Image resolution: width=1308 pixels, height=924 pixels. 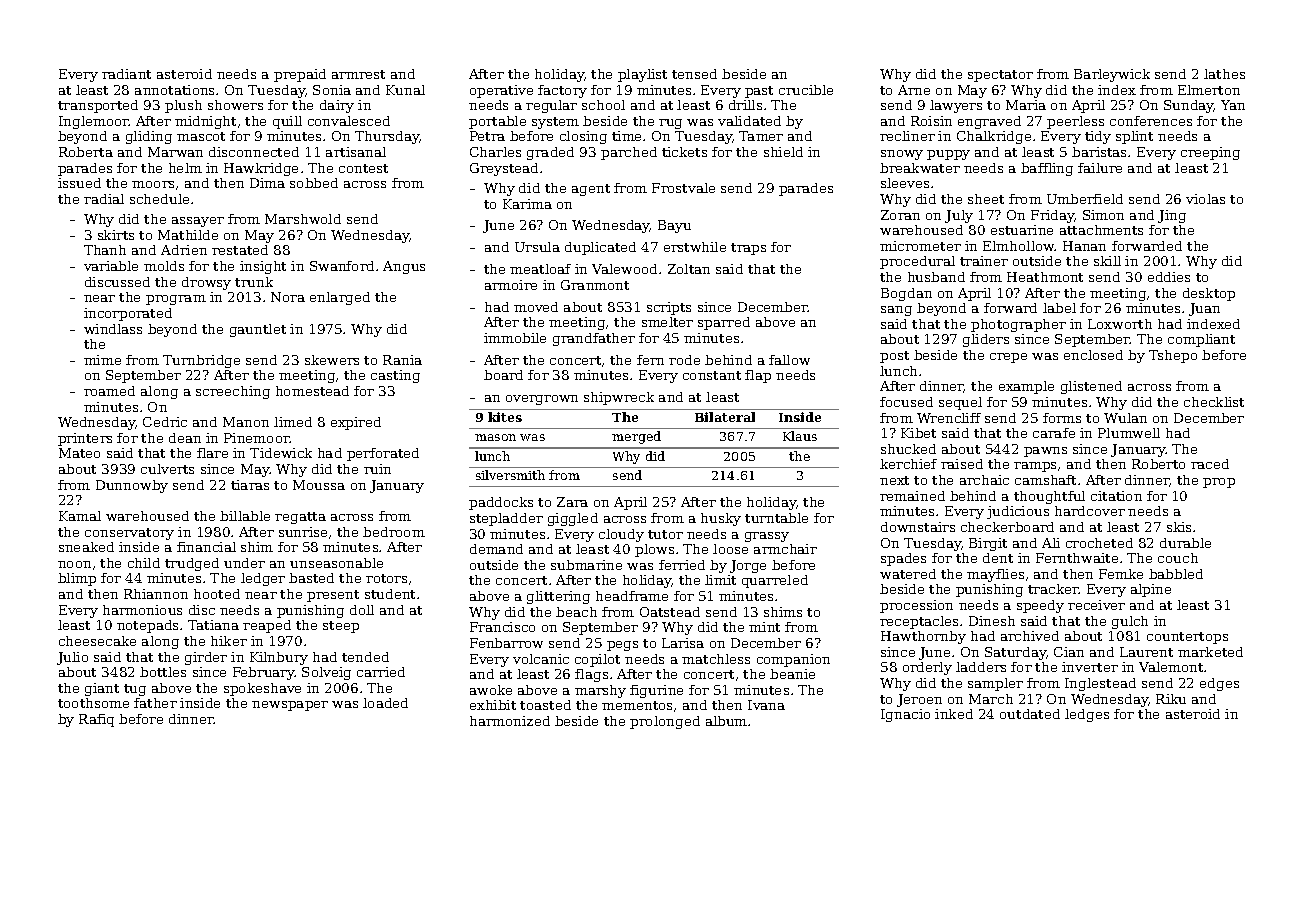 What do you see at coordinates (495, 437) in the screenshot?
I see `mason` at bounding box center [495, 437].
